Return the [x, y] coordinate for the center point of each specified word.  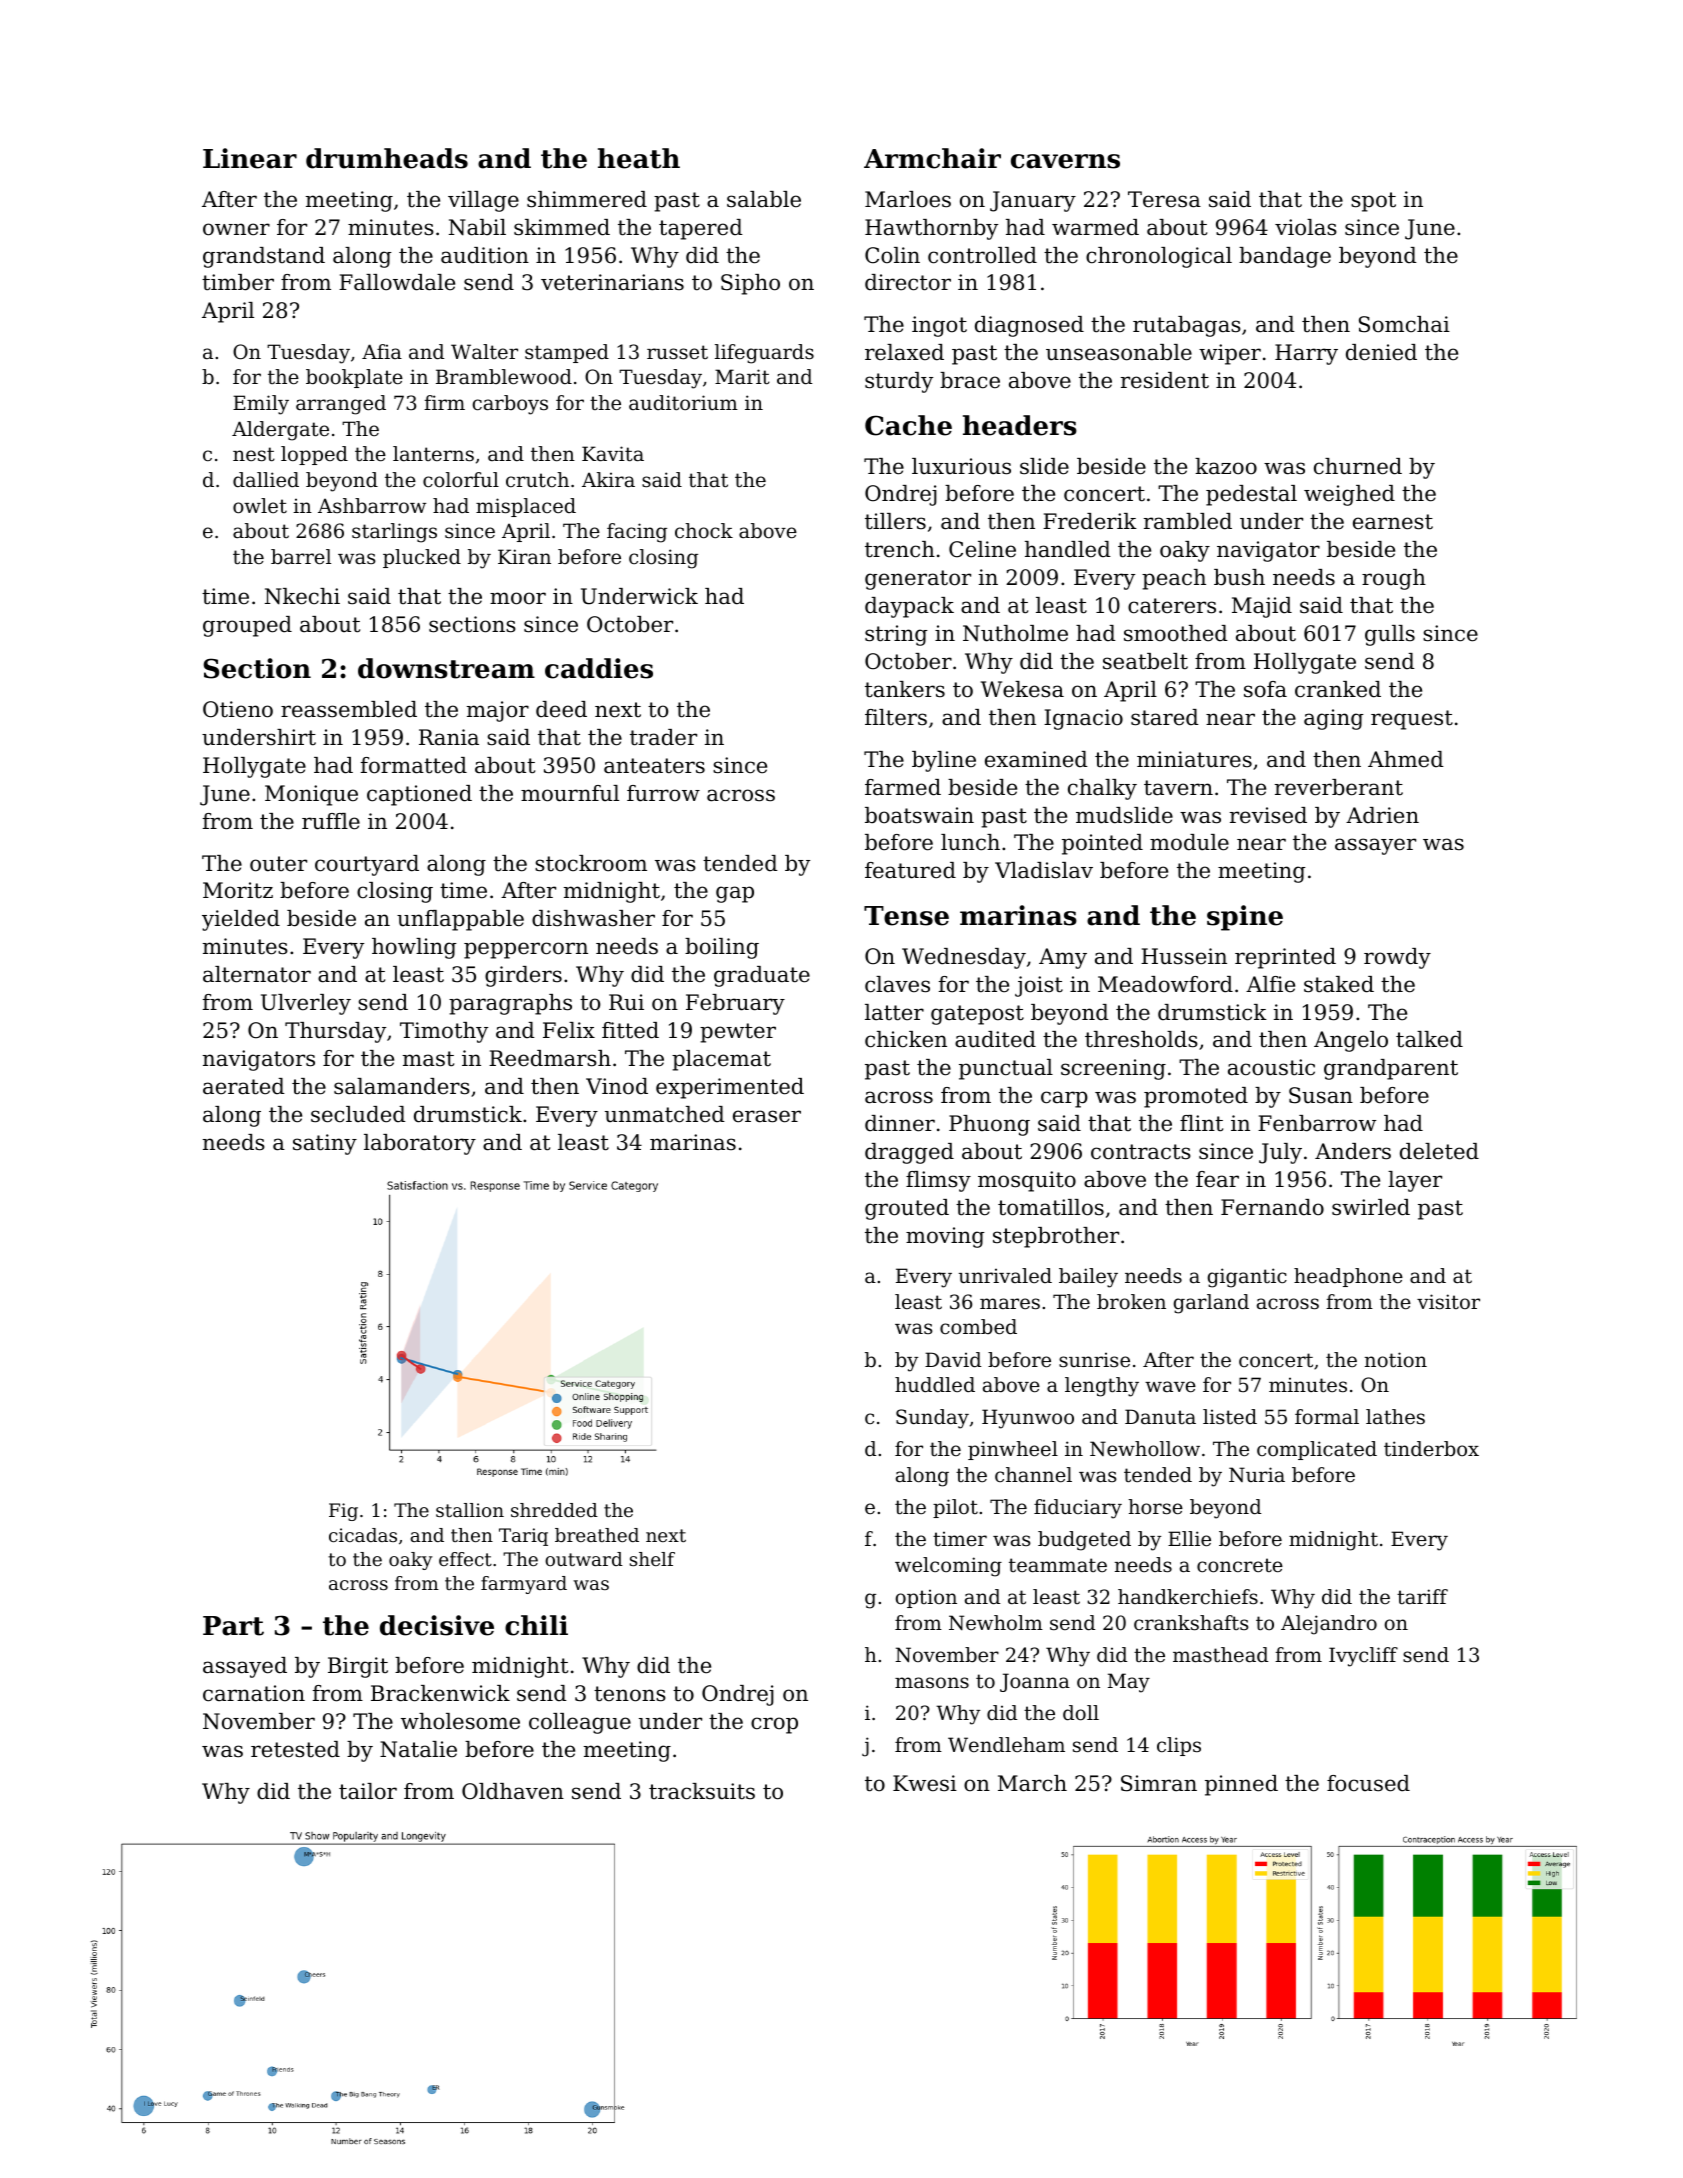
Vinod [617, 1086]
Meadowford [1165, 984]
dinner [900, 1123]
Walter [484, 351]
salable [764, 199]
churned [1358, 466]
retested [295, 1749]
